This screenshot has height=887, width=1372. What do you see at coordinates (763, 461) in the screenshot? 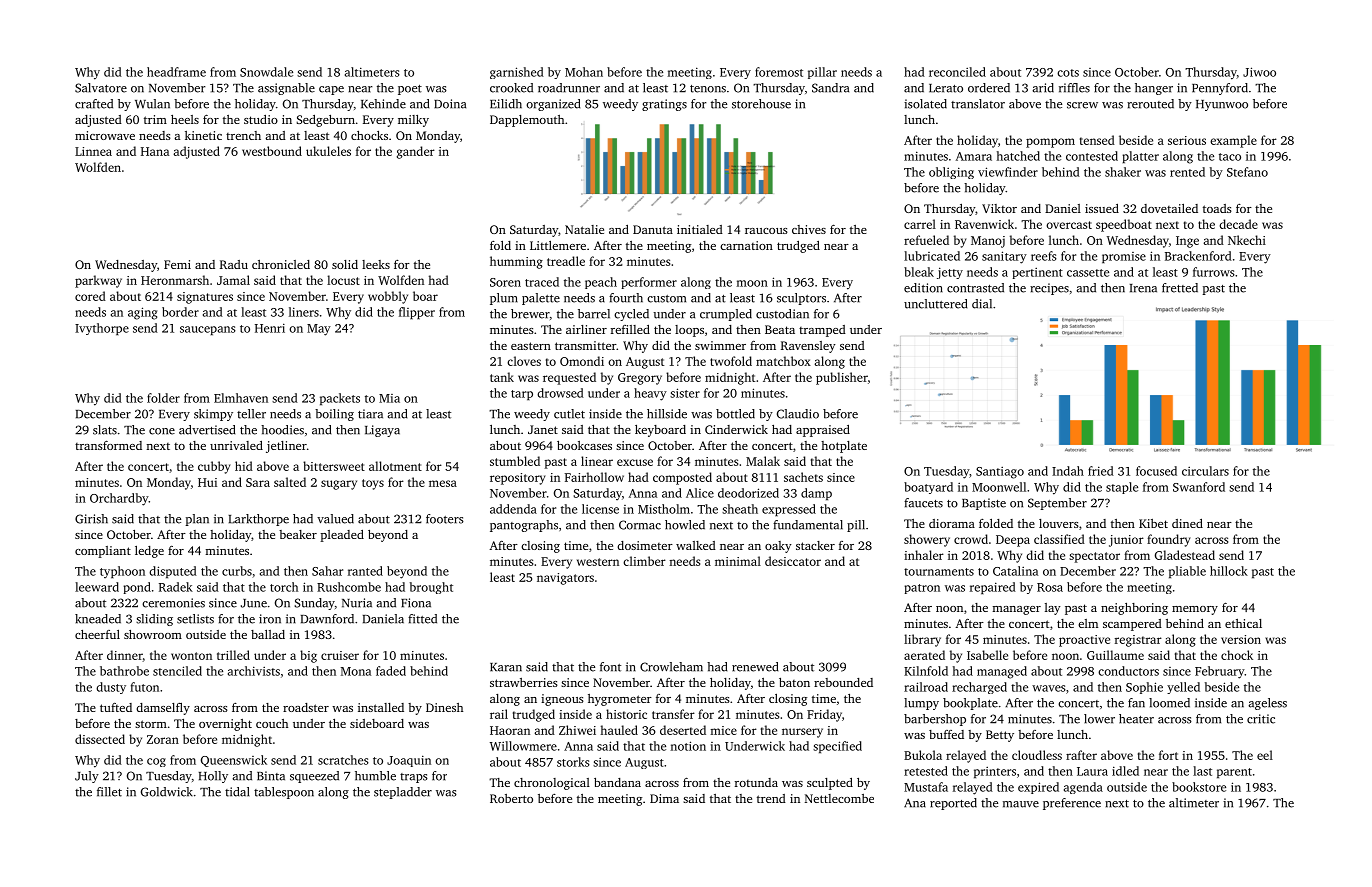
I see `Malak` at bounding box center [763, 461].
